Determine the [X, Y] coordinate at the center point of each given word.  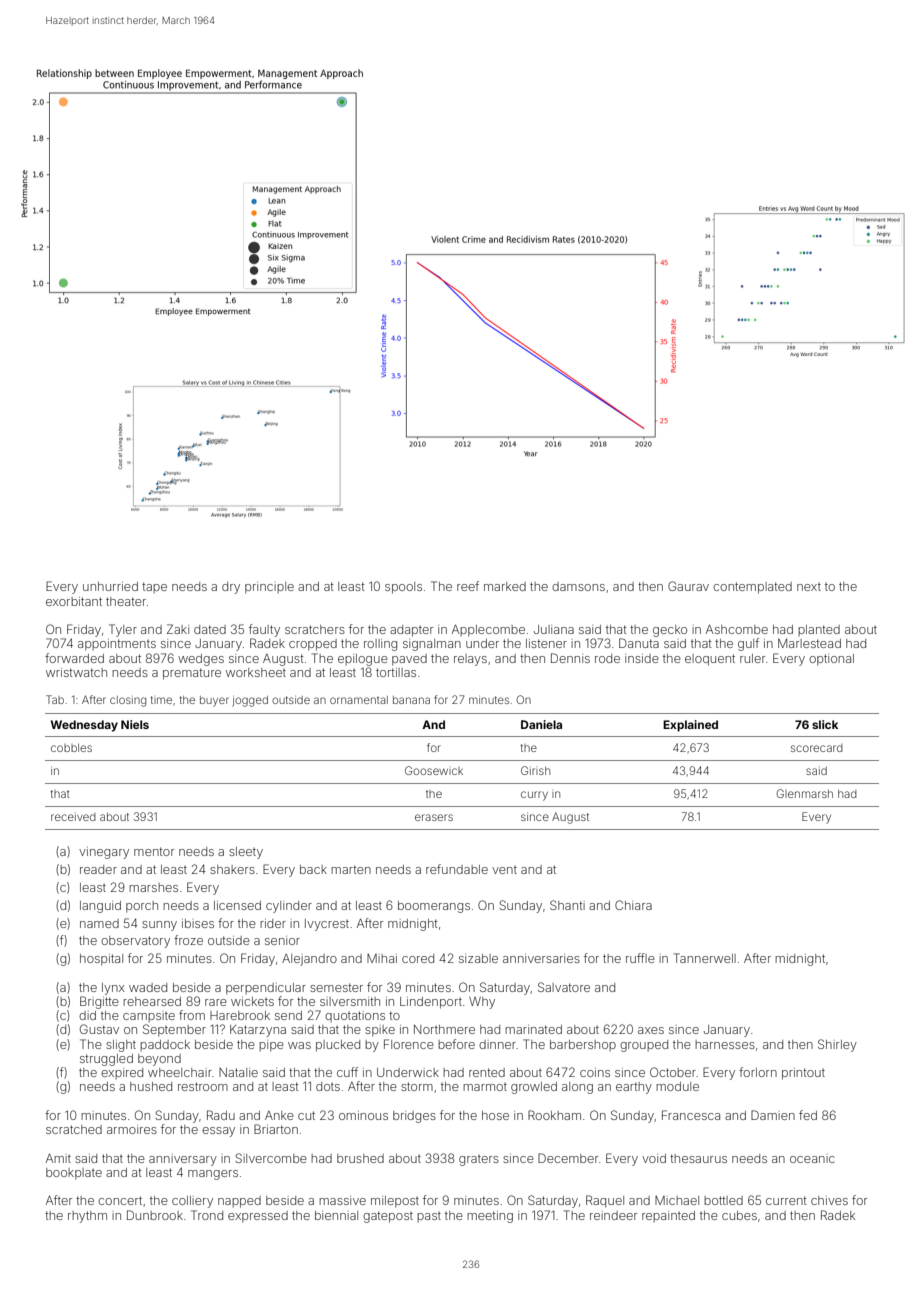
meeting [490, 1217]
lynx [113, 989]
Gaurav [688, 586]
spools [403, 588]
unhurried [110, 586]
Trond [207, 1215]
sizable [478, 958]
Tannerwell [705, 958]
